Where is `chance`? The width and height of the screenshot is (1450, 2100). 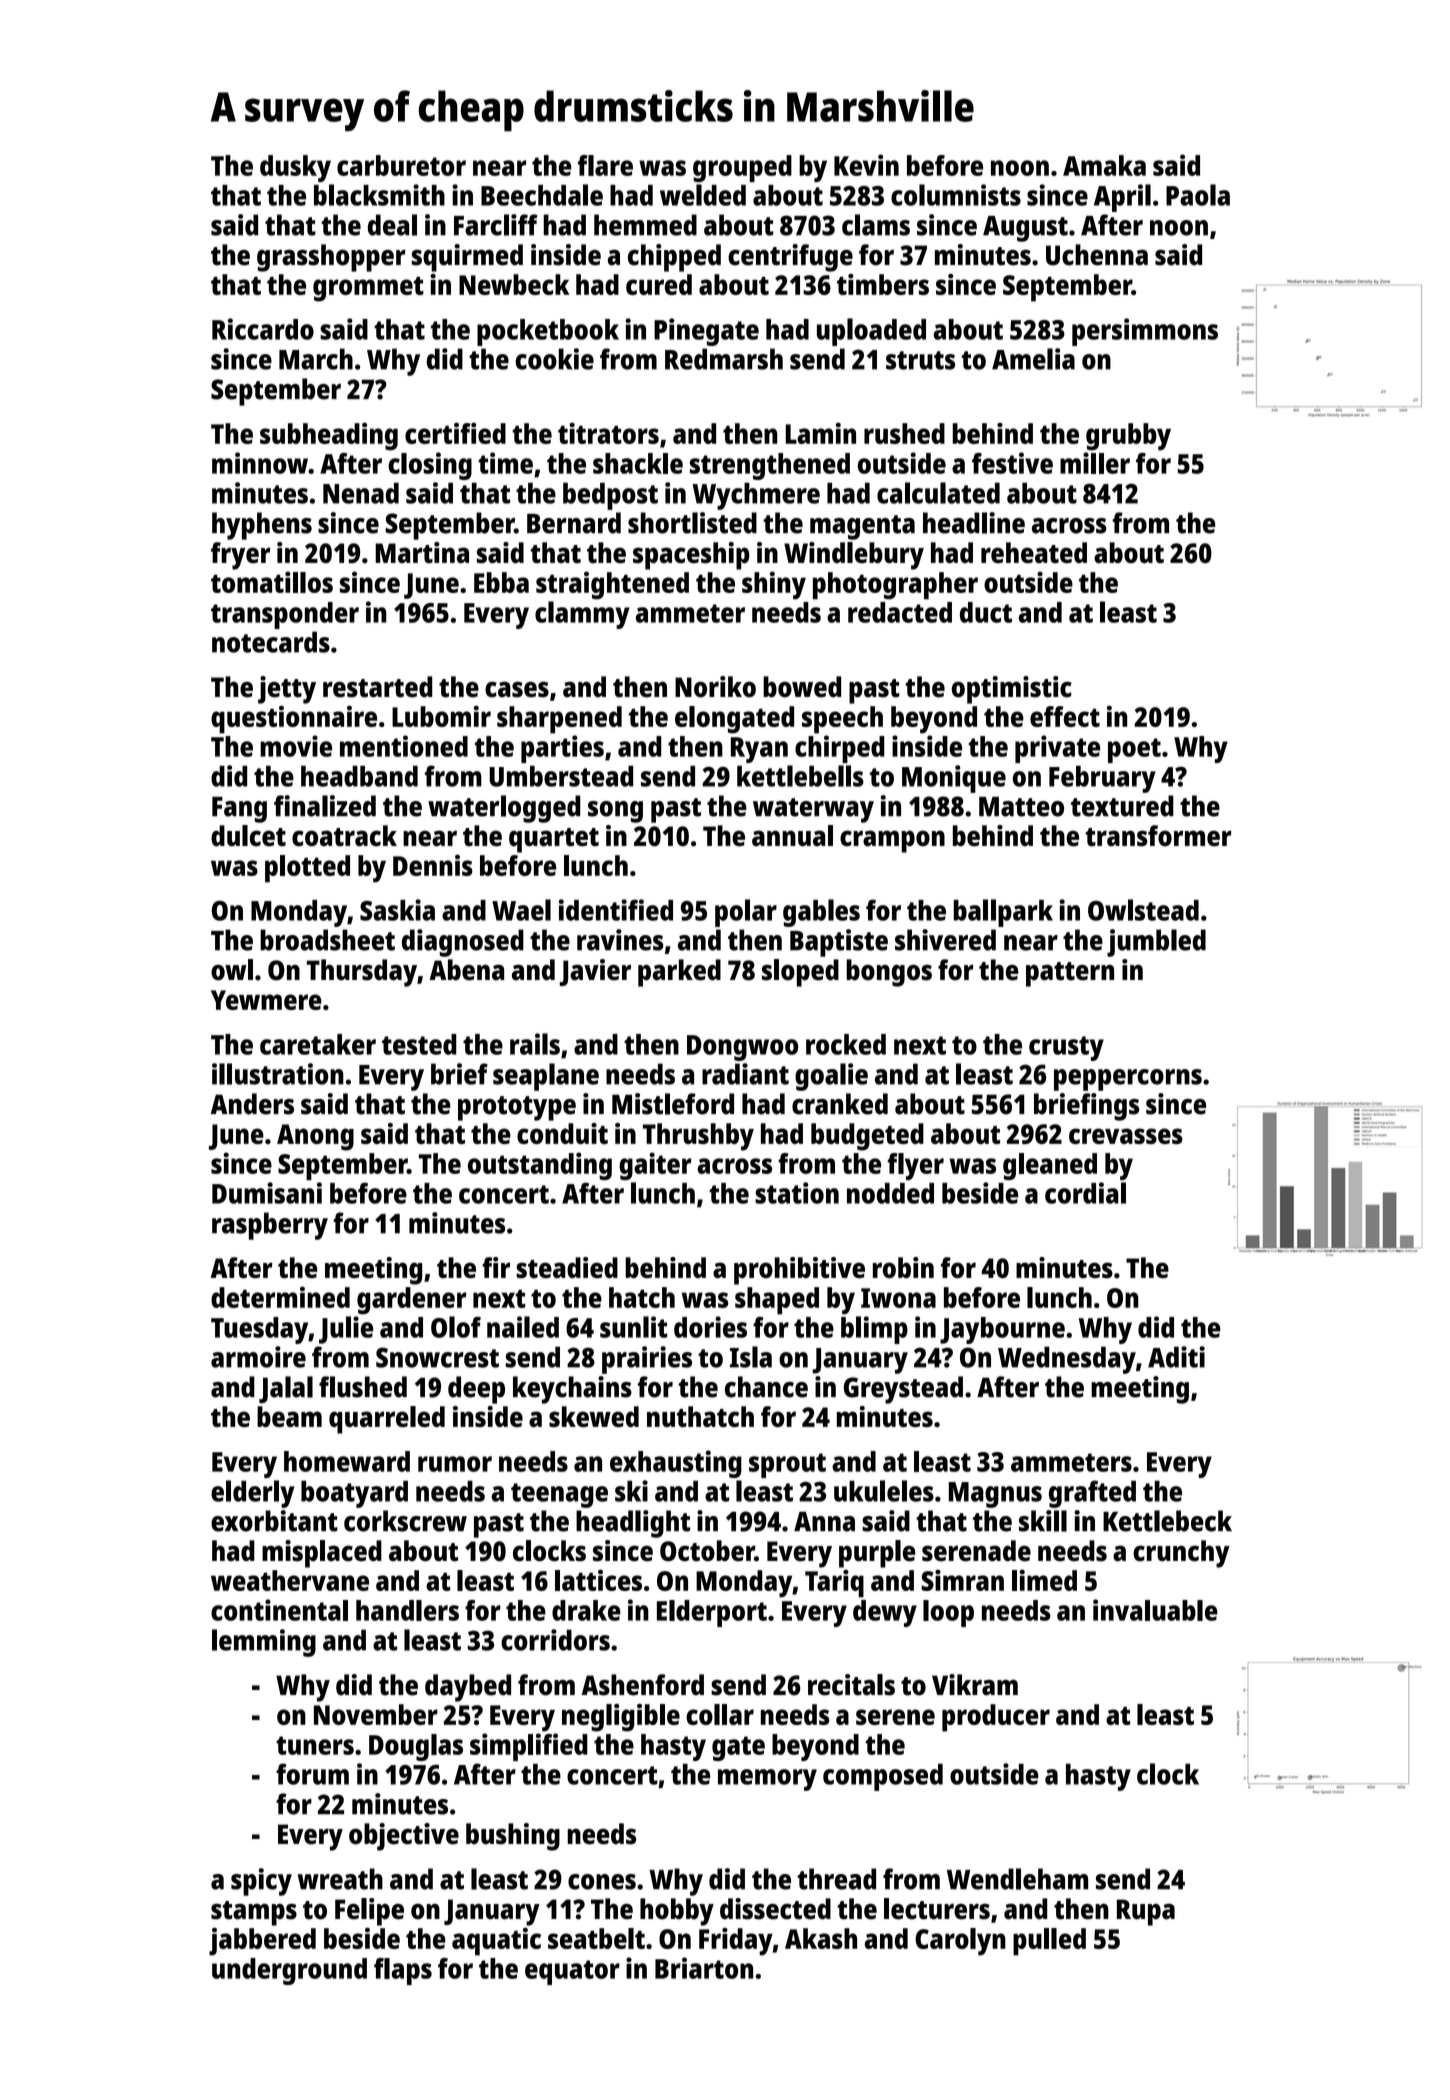
chance is located at coordinates (766, 1387).
